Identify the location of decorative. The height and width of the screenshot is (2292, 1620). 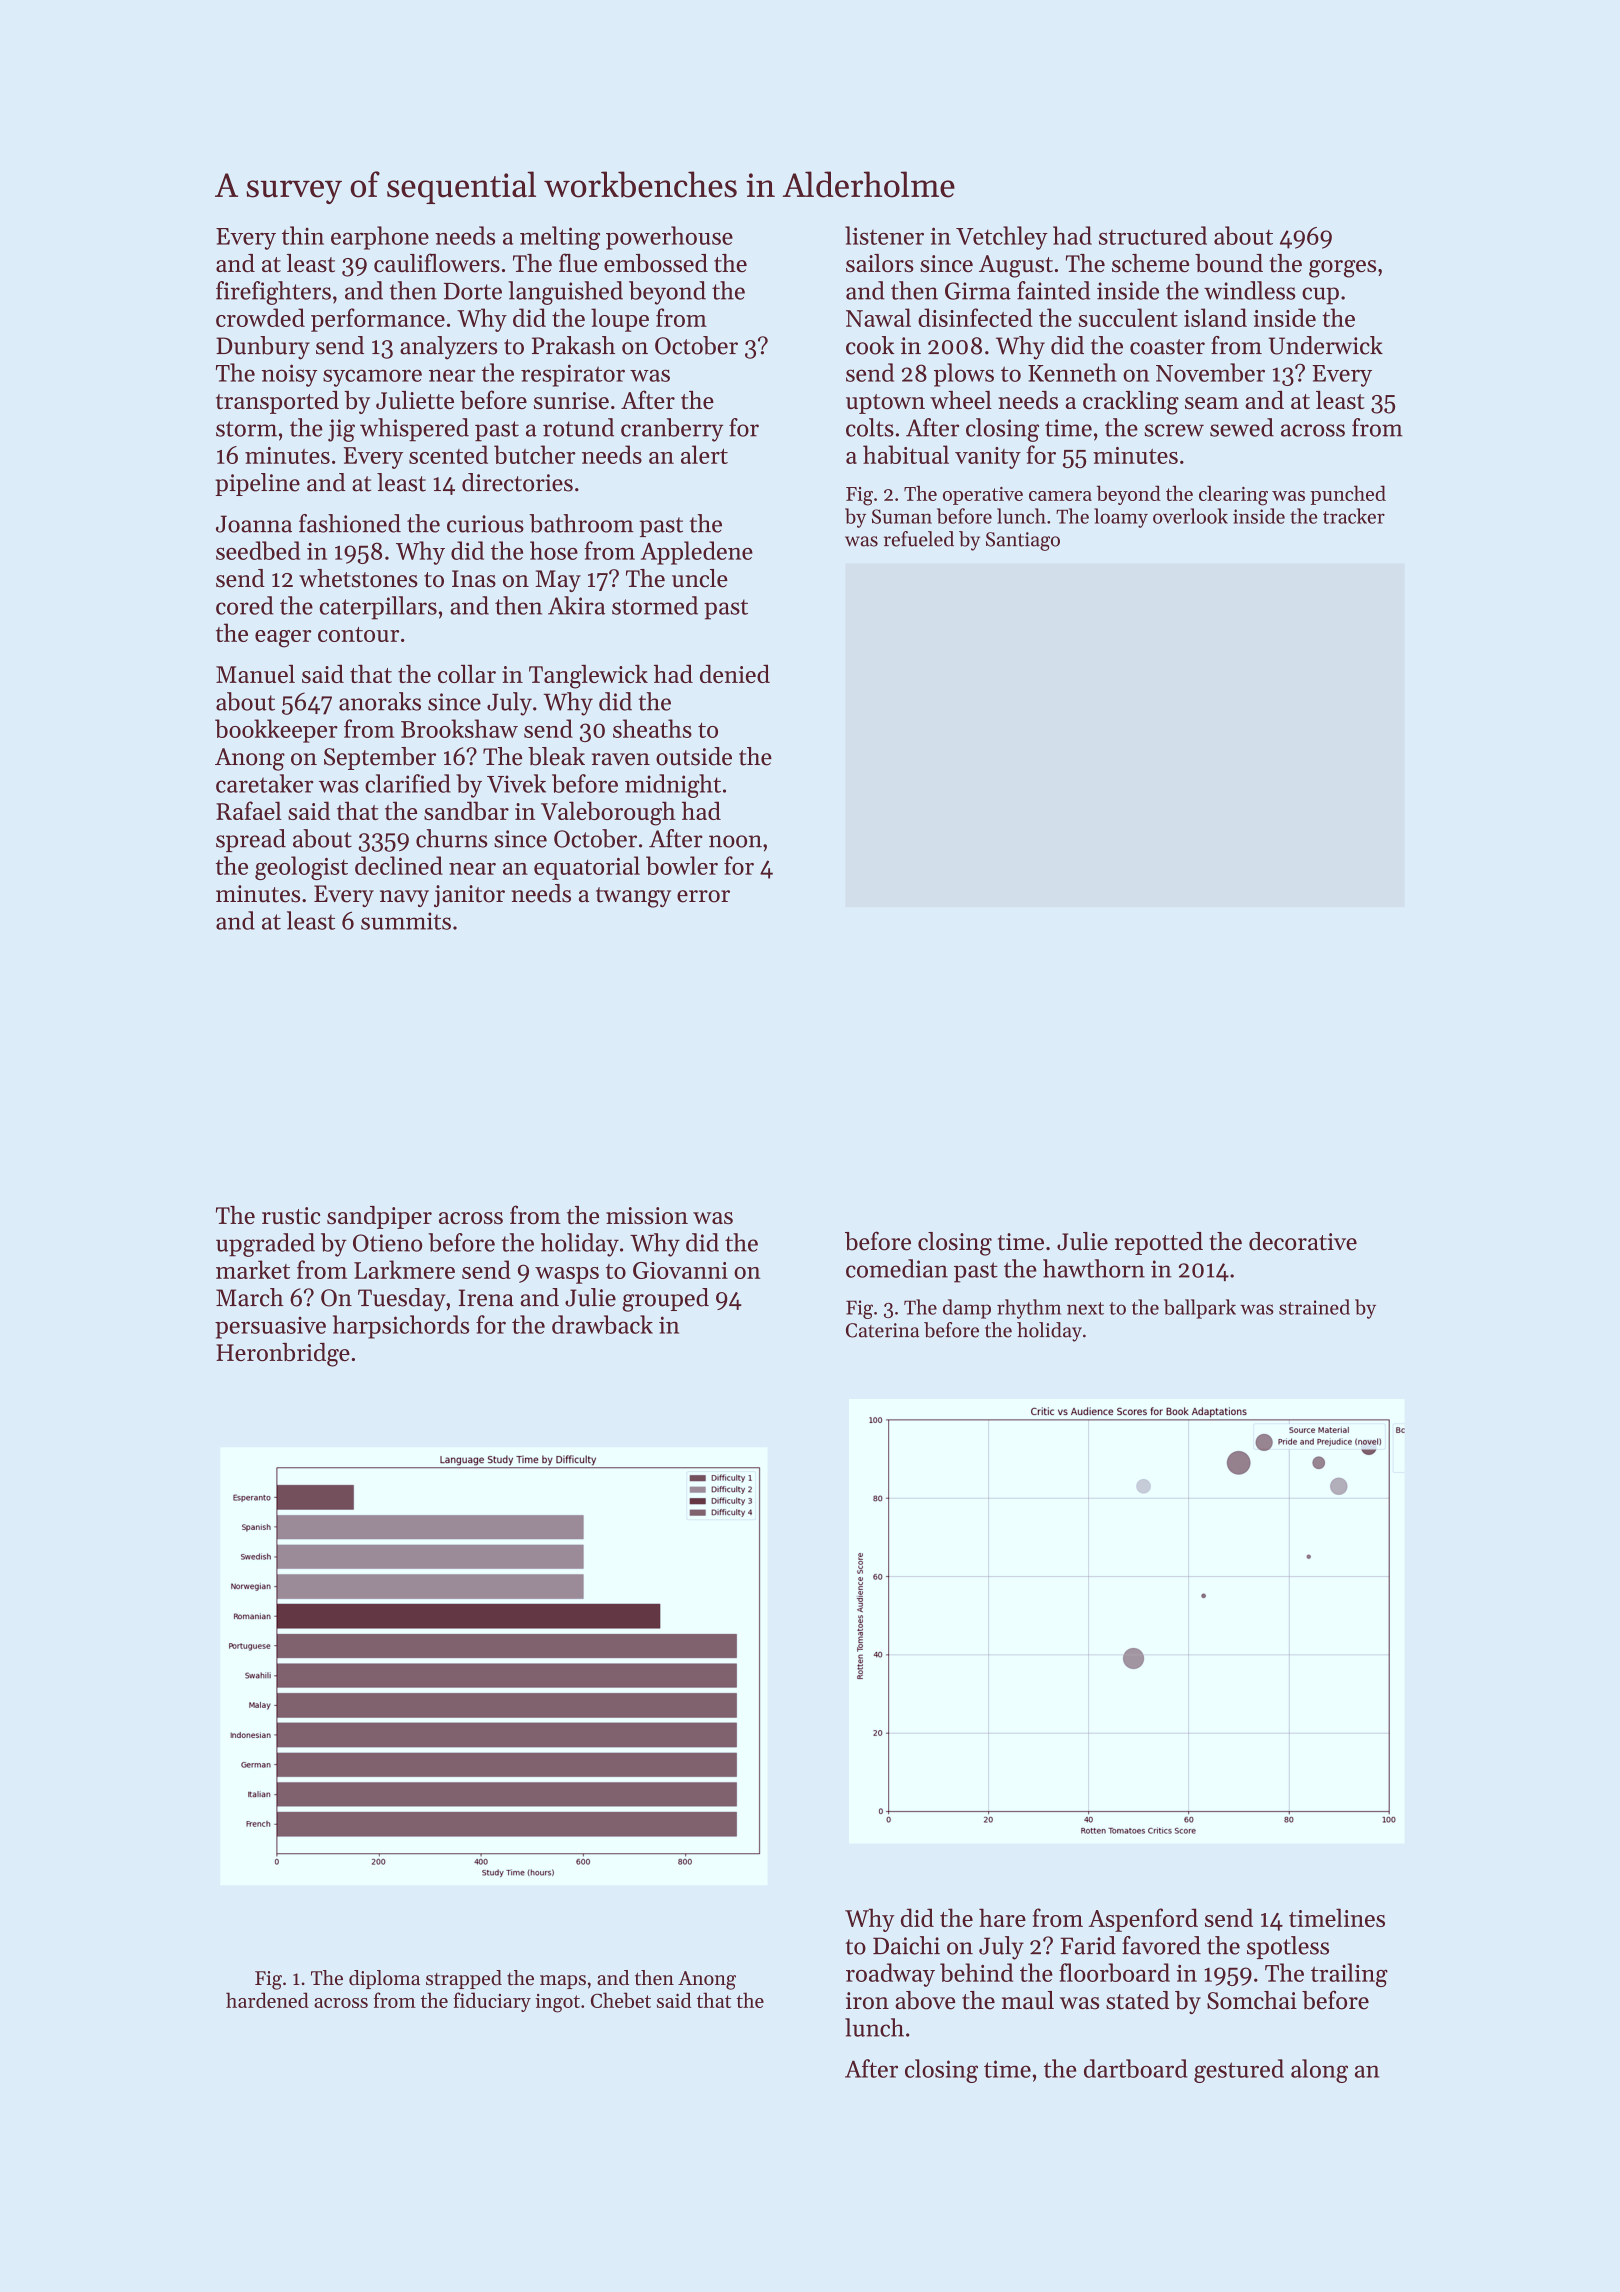
(1303, 1241).
